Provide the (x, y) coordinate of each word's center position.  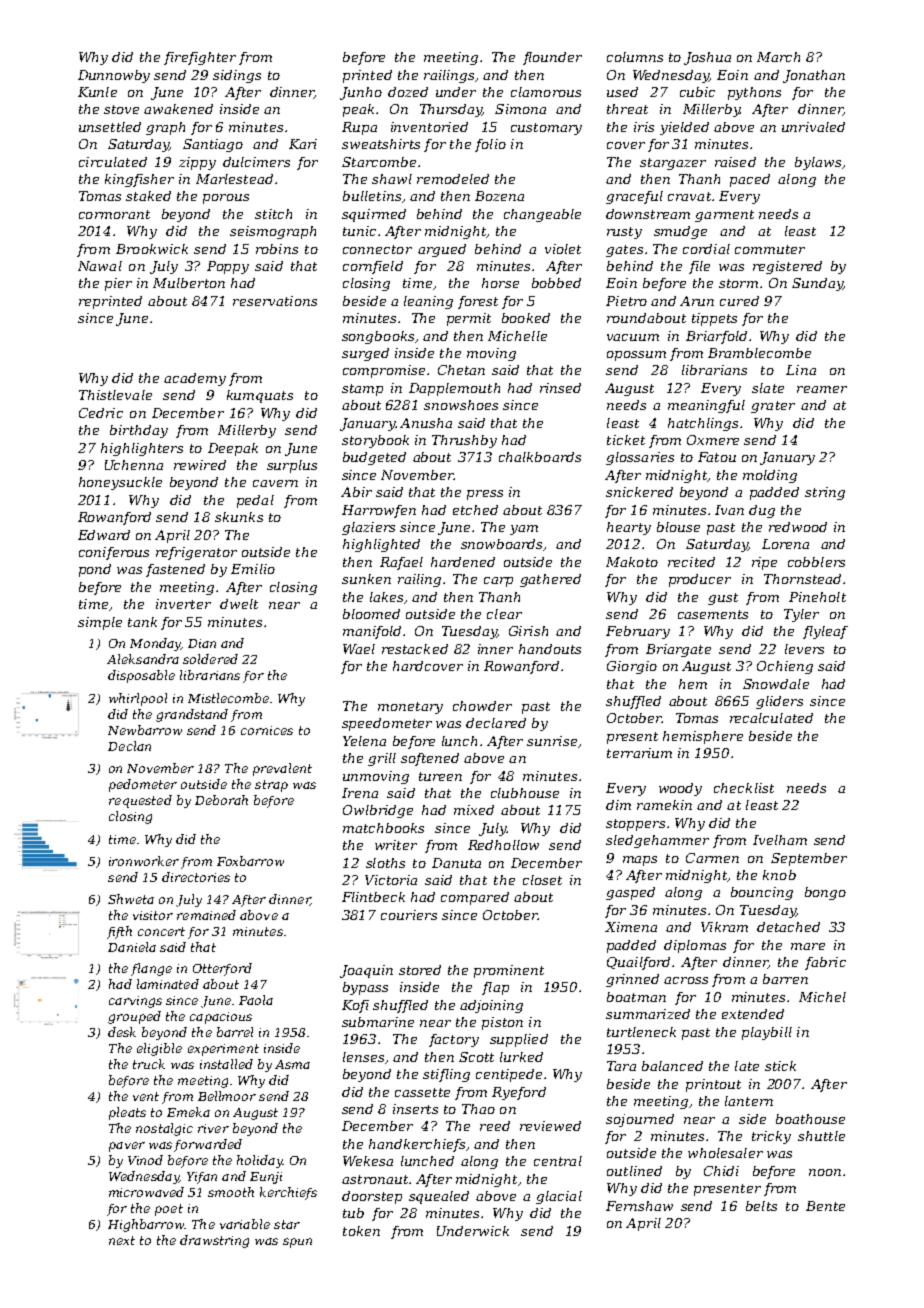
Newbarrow (145, 730)
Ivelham (780, 840)
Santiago (213, 145)
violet (563, 249)
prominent (509, 971)
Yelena (364, 741)
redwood (798, 527)
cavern (275, 483)
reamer (822, 389)
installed (226, 1064)
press (485, 495)
